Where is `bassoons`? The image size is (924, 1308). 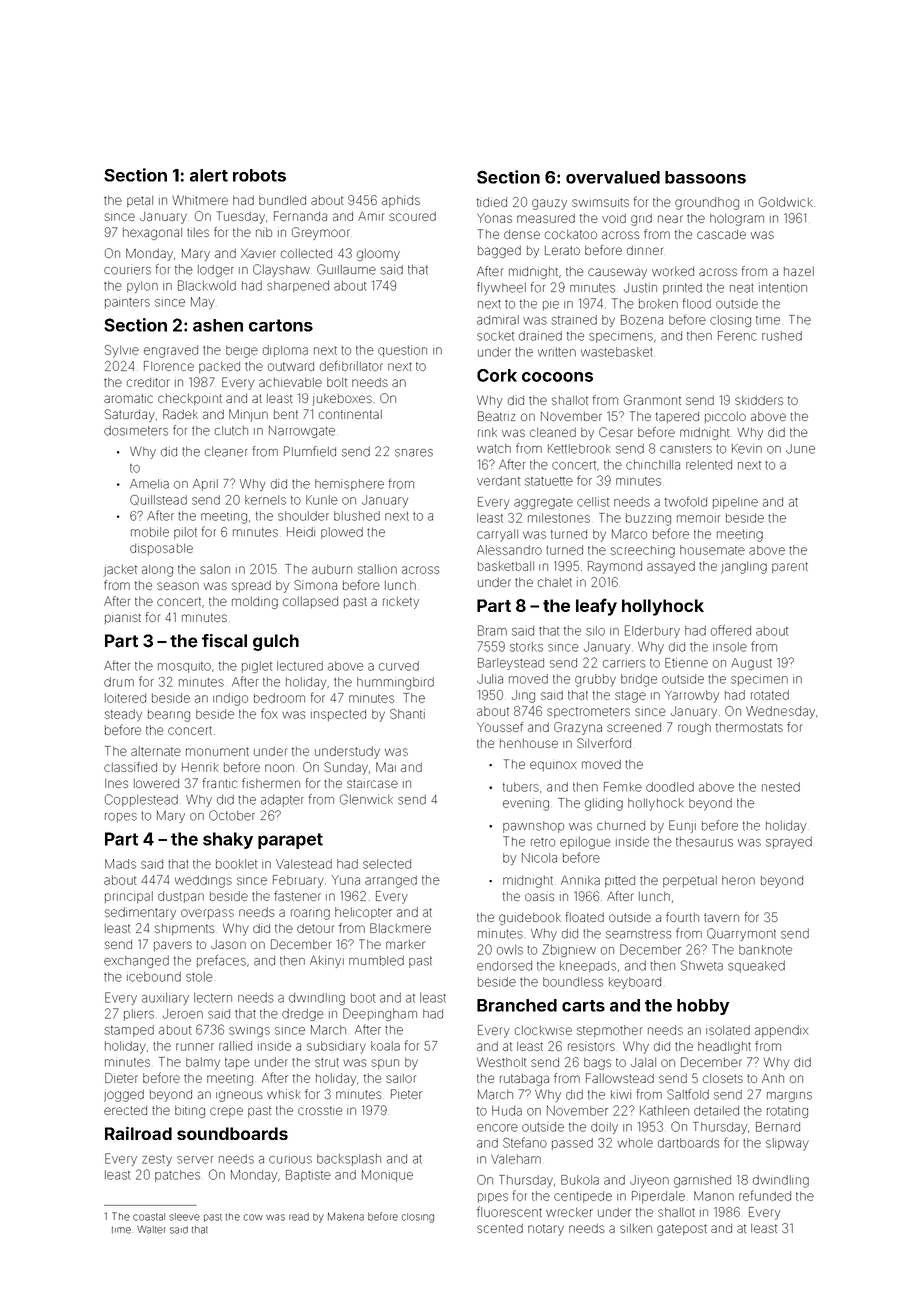 bassoons is located at coordinates (705, 177).
